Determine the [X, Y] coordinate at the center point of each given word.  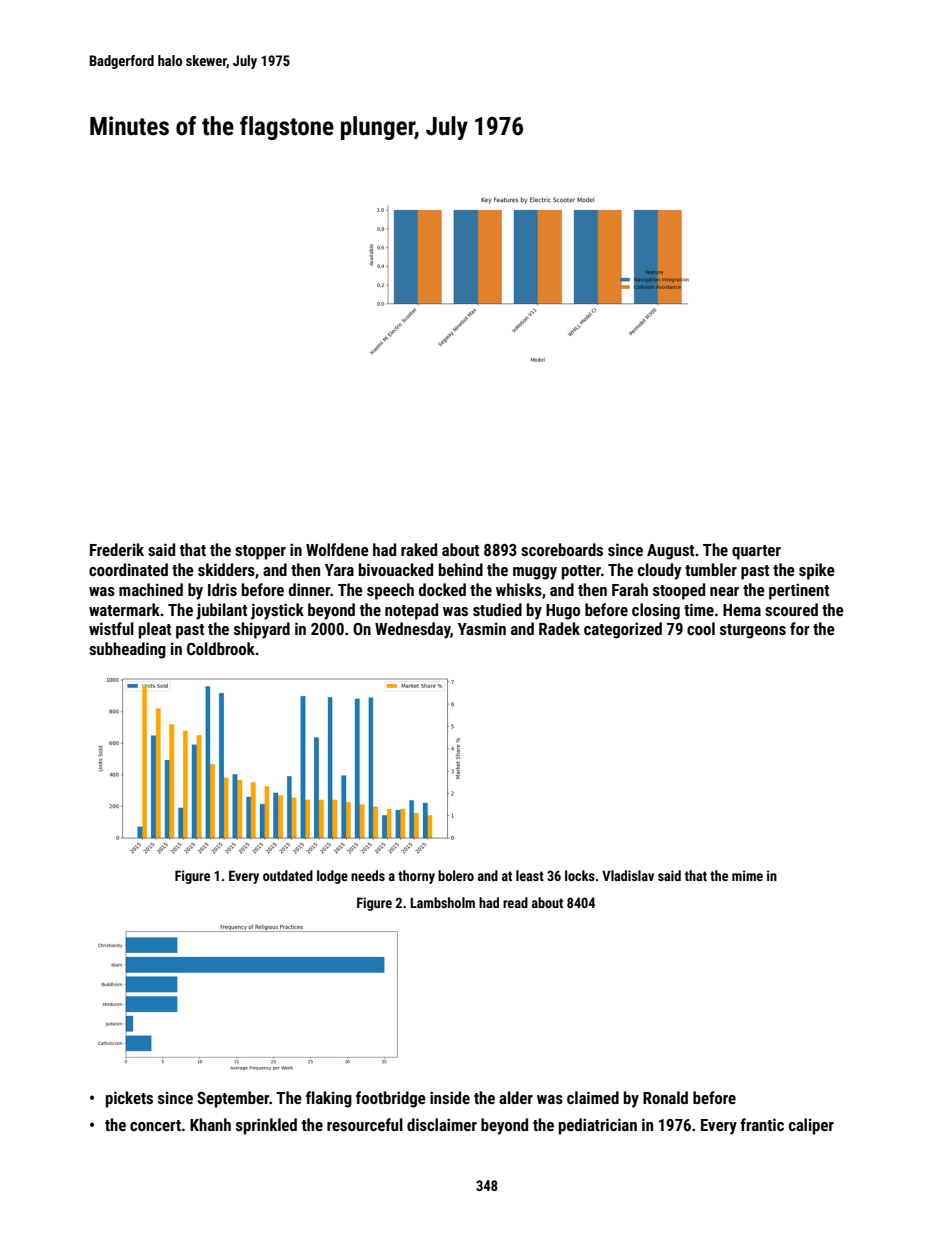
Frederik [117, 549]
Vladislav [628, 875]
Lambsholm [442, 902]
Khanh [210, 1124]
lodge [332, 877]
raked [419, 549]
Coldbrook [221, 648]
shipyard [262, 630]
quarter [756, 552]
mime [747, 875]
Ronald [665, 1097]
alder [516, 1097]
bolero [456, 875]
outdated [288, 875]
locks [580, 875]
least [530, 875]
